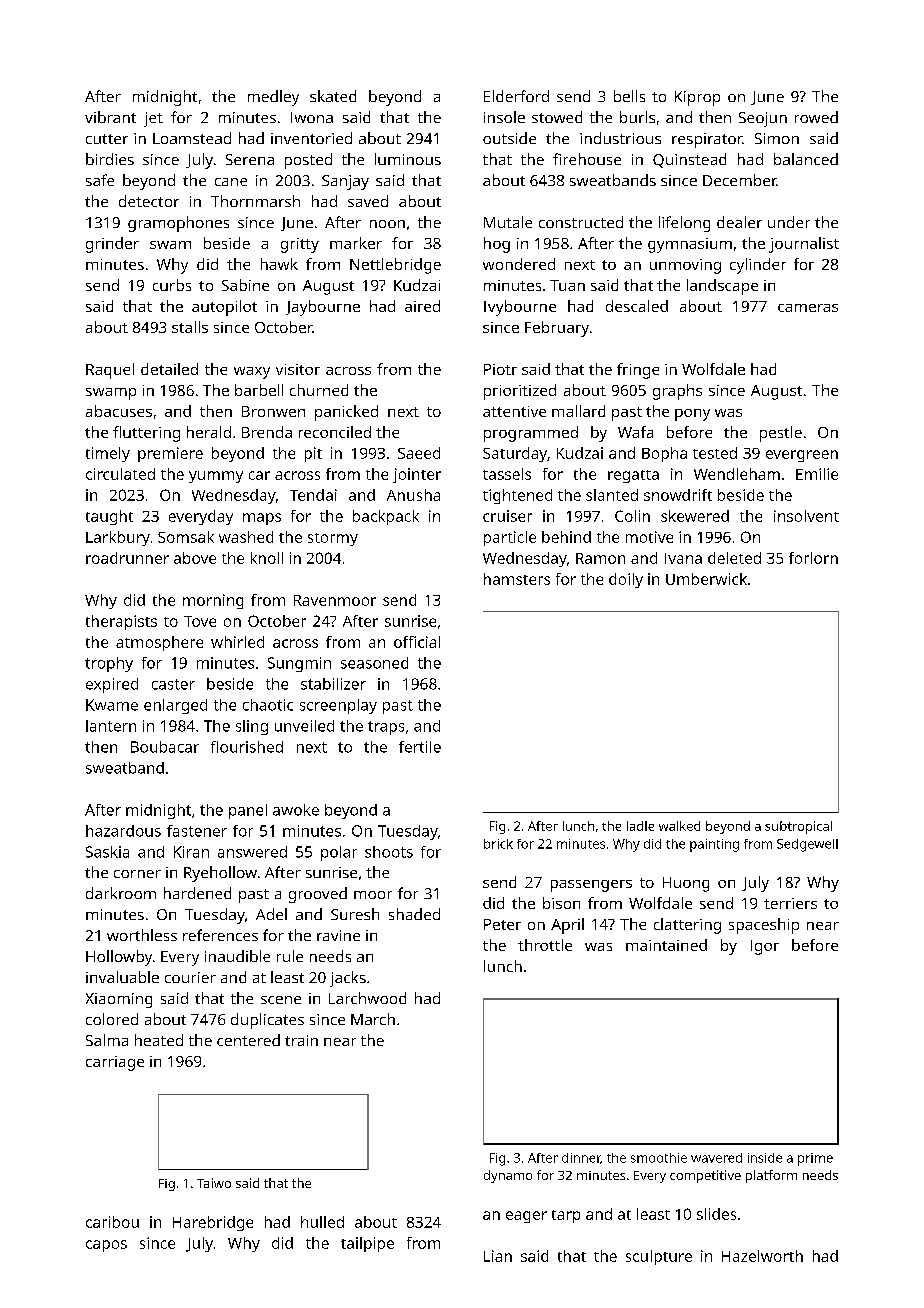 This screenshot has width=924, height=1308. I want to click on rowed, so click(816, 117).
